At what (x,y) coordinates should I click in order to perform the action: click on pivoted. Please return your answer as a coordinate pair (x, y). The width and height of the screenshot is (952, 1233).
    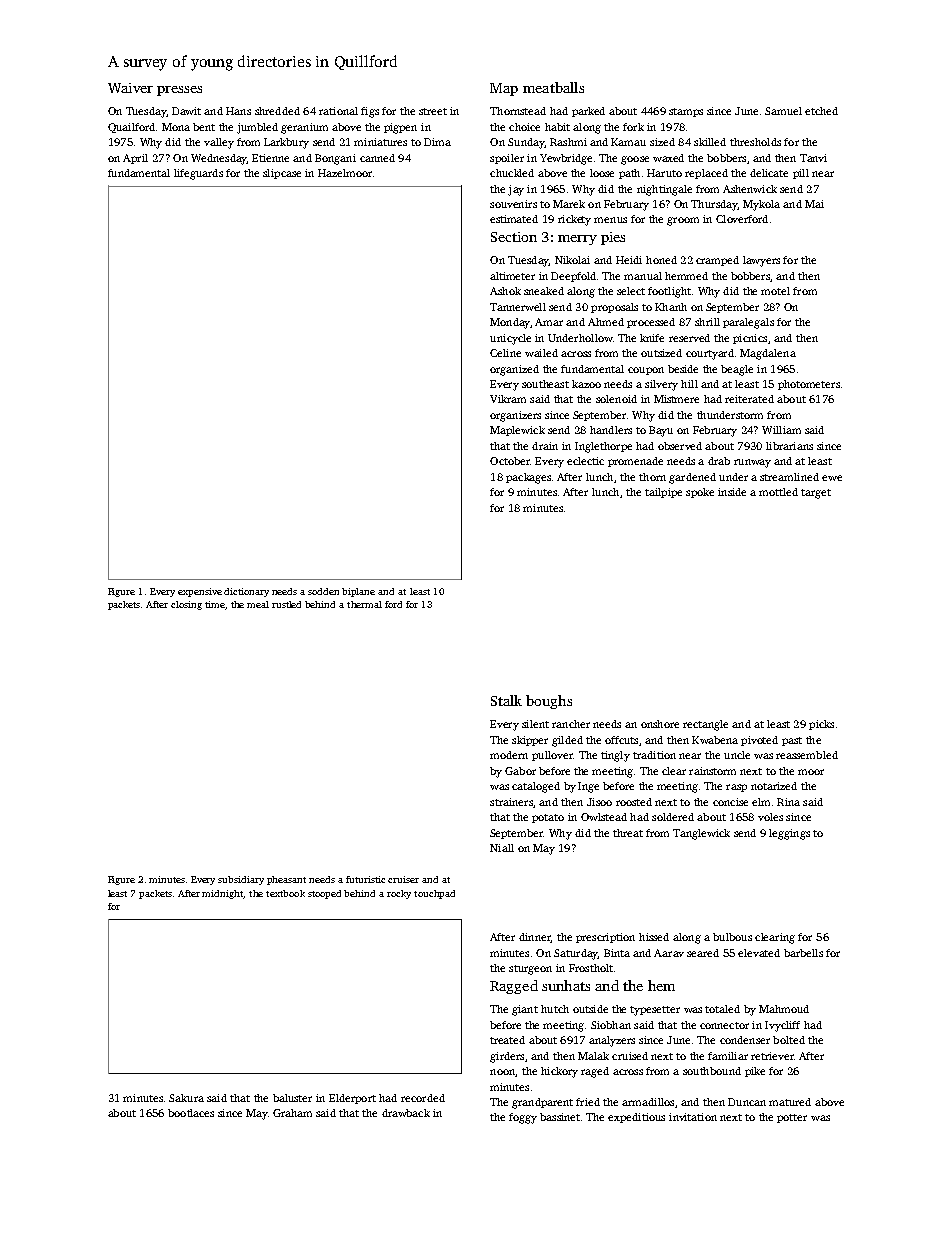
    Looking at the image, I should click on (759, 741).
